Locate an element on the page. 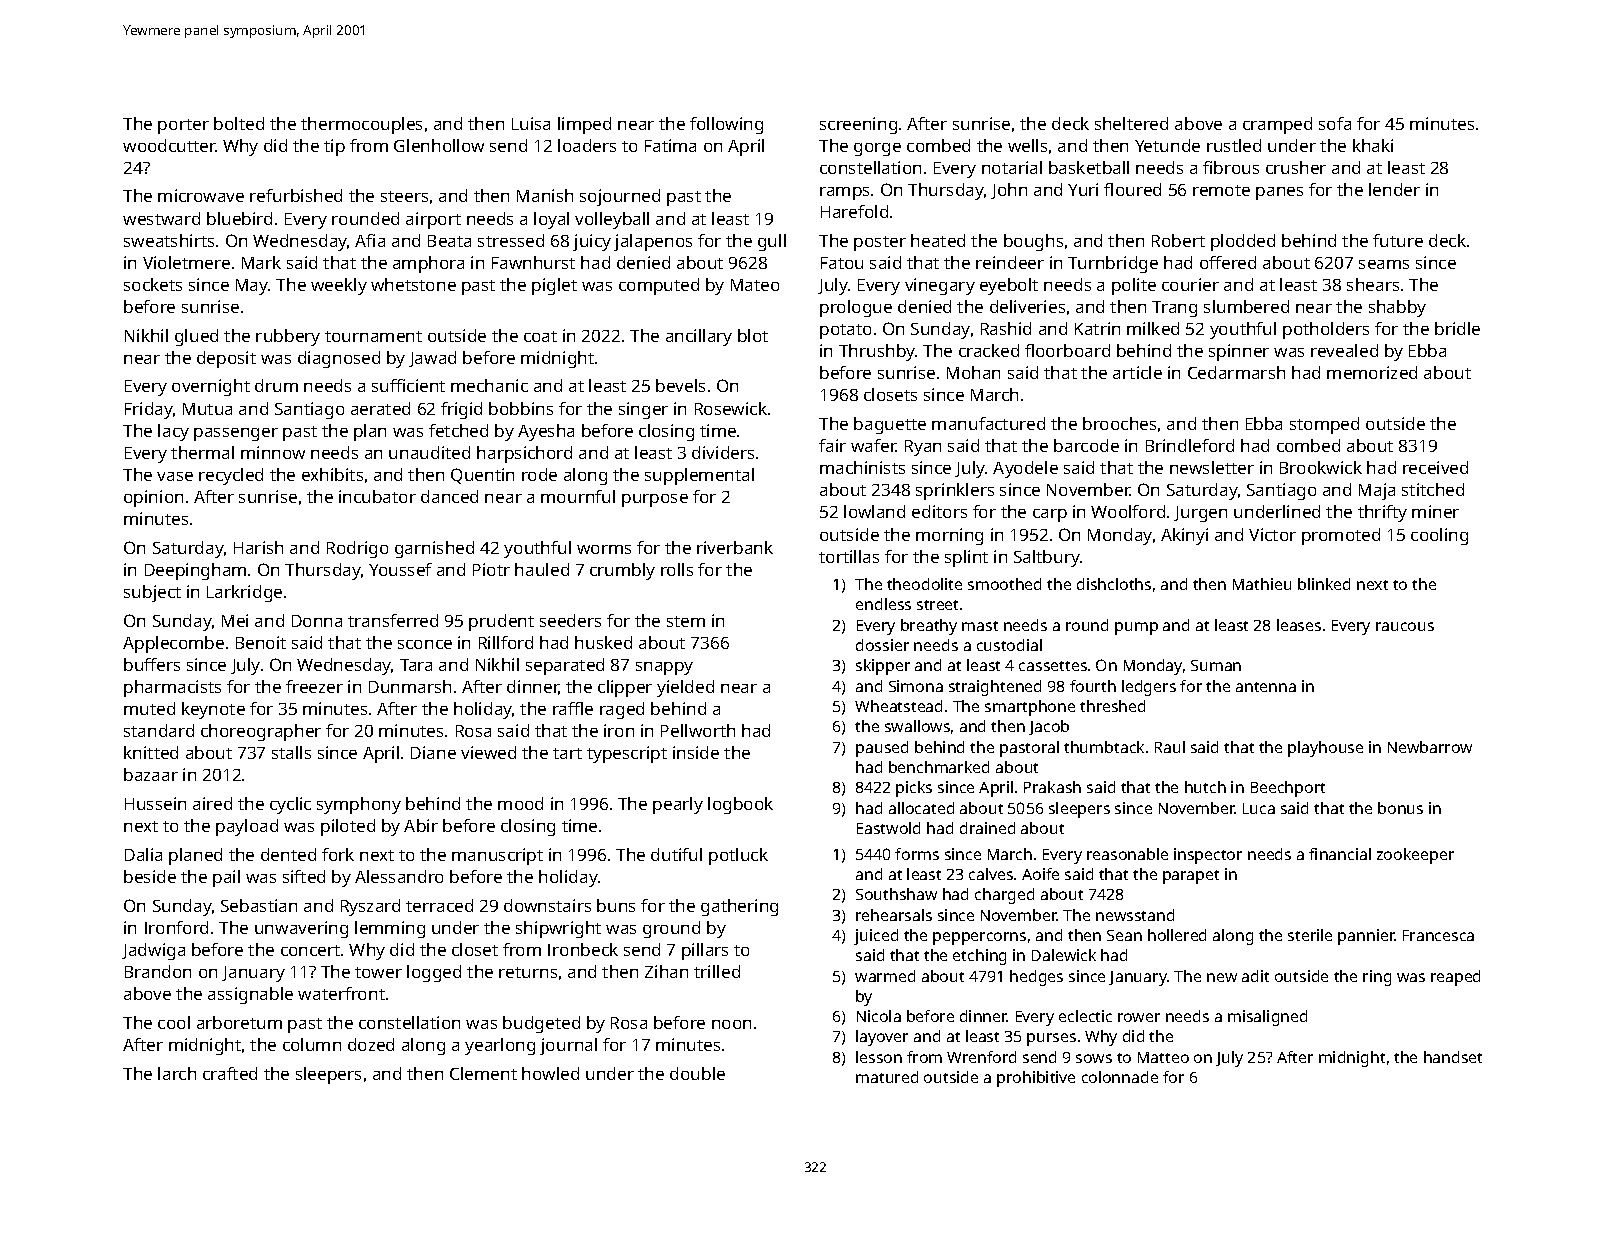  sheltered is located at coordinates (1131, 123).
